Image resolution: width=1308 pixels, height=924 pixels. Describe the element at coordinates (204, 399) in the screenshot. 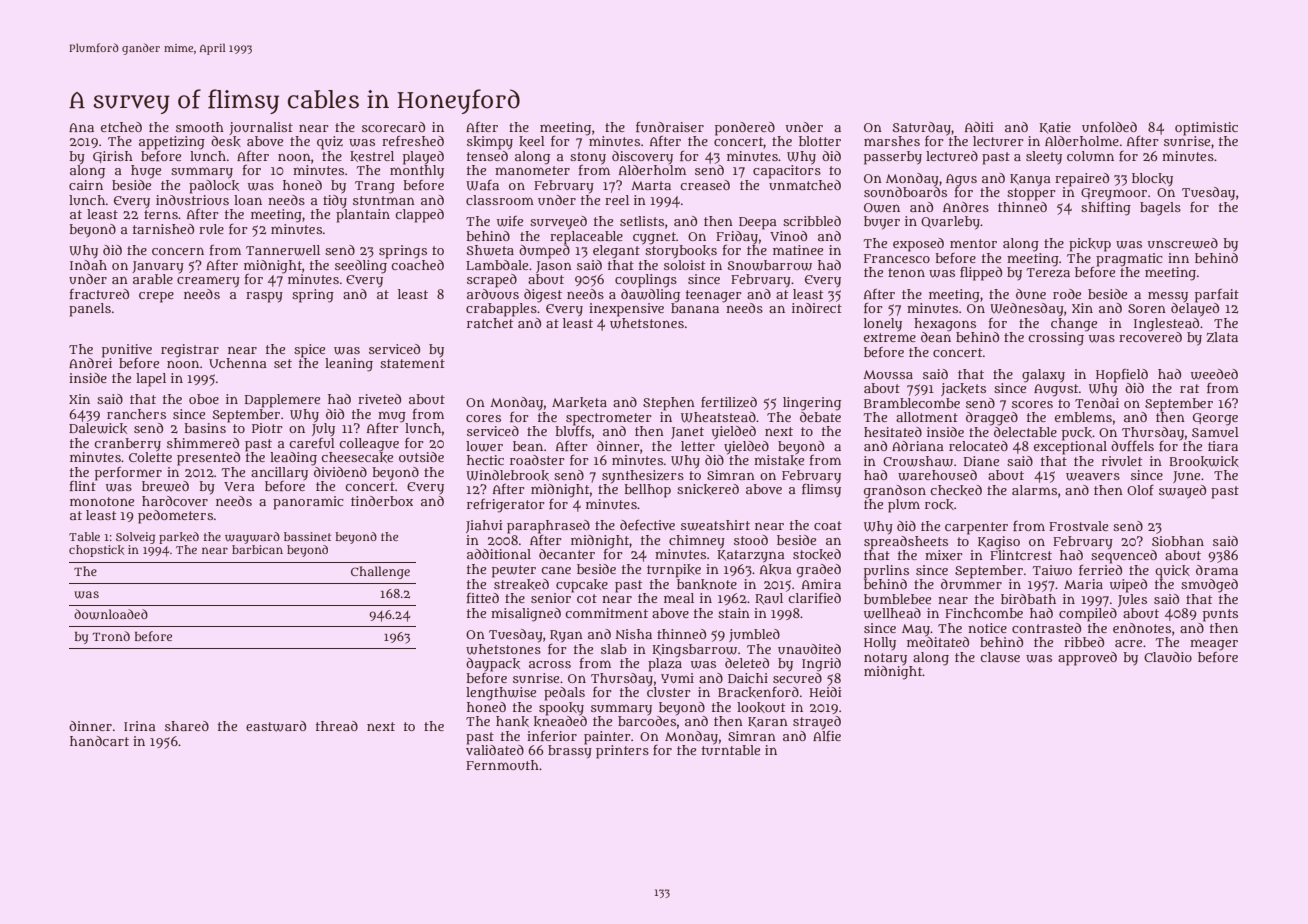

I see `oboe` at that location.
